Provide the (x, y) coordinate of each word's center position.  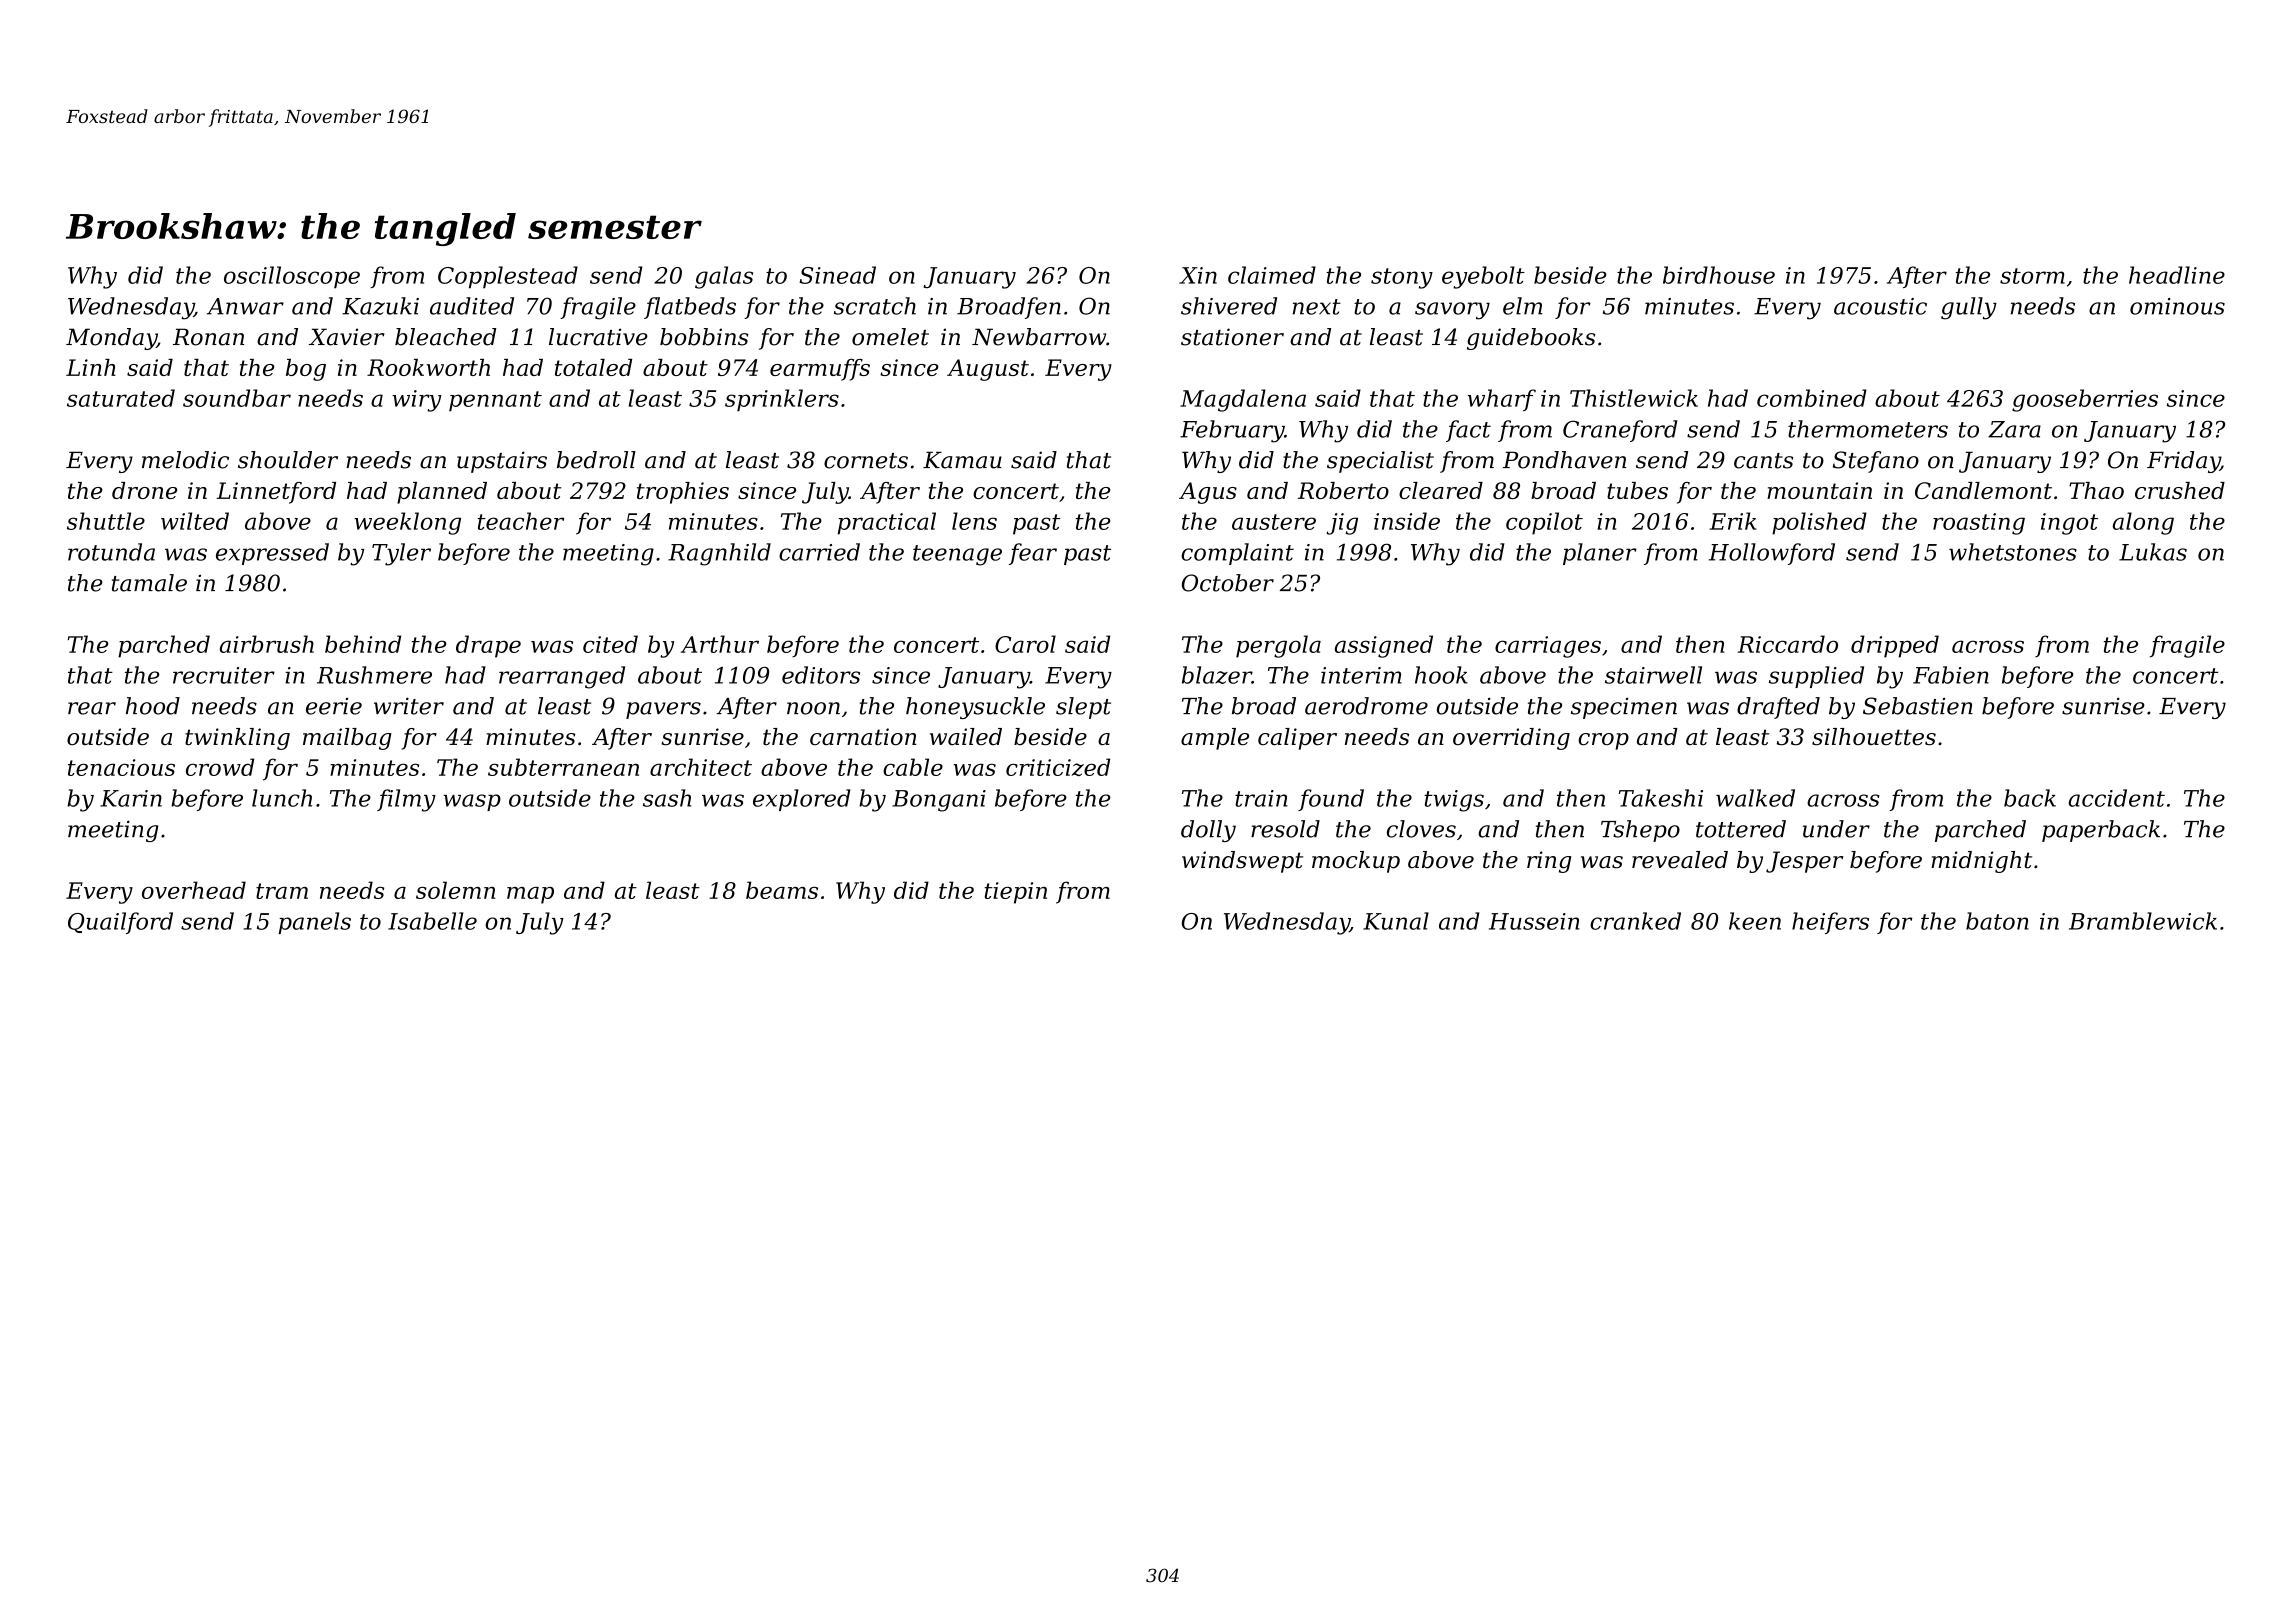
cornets (866, 461)
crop (1603, 741)
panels (314, 923)
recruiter (224, 675)
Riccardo (1787, 644)
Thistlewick (1634, 398)
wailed (966, 737)
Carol (1025, 644)
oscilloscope (292, 277)
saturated (121, 398)
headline (2177, 275)
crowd (220, 767)
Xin (1198, 275)
